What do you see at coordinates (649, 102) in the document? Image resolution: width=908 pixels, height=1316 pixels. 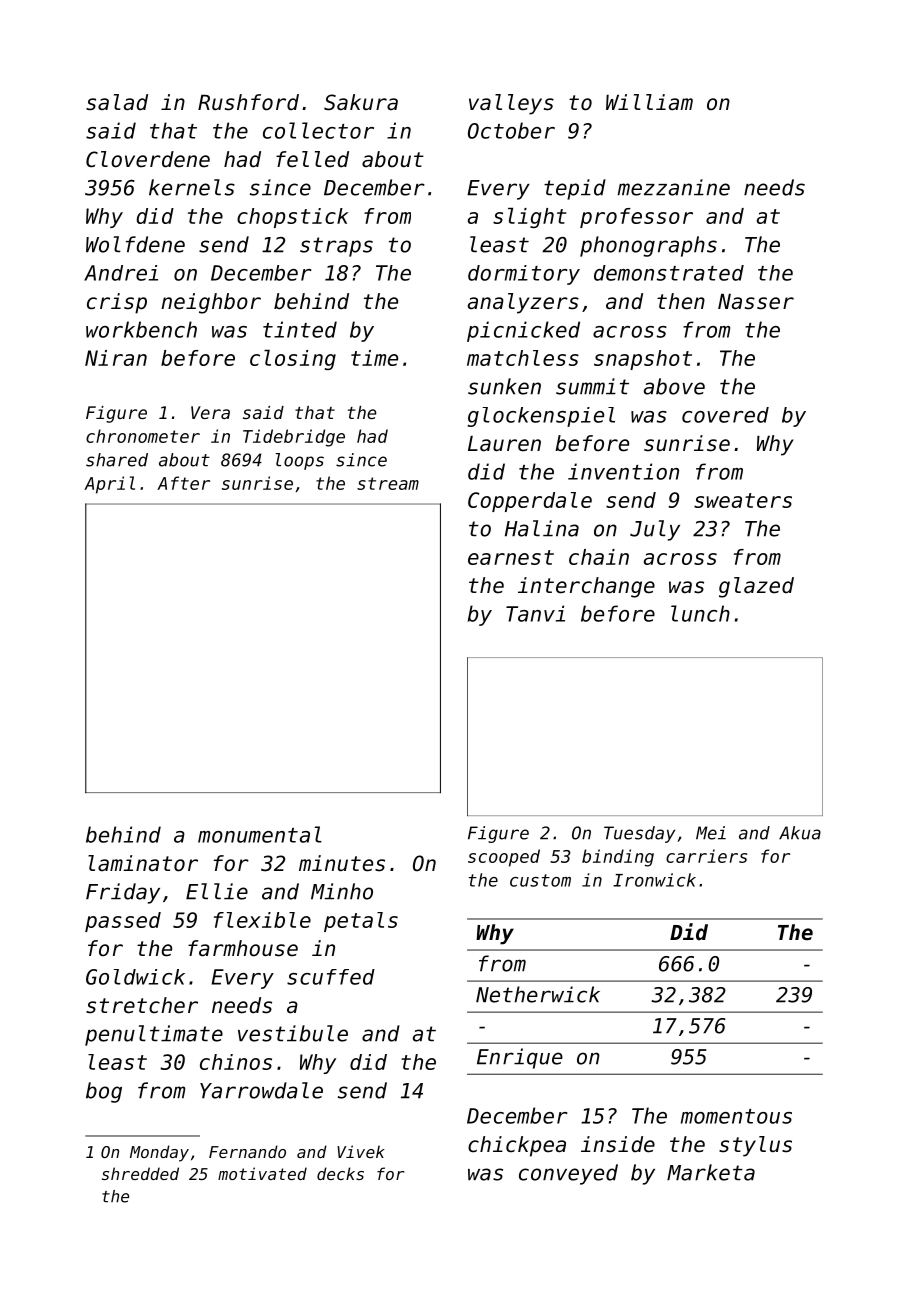 I see `William` at bounding box center [649, 102].
